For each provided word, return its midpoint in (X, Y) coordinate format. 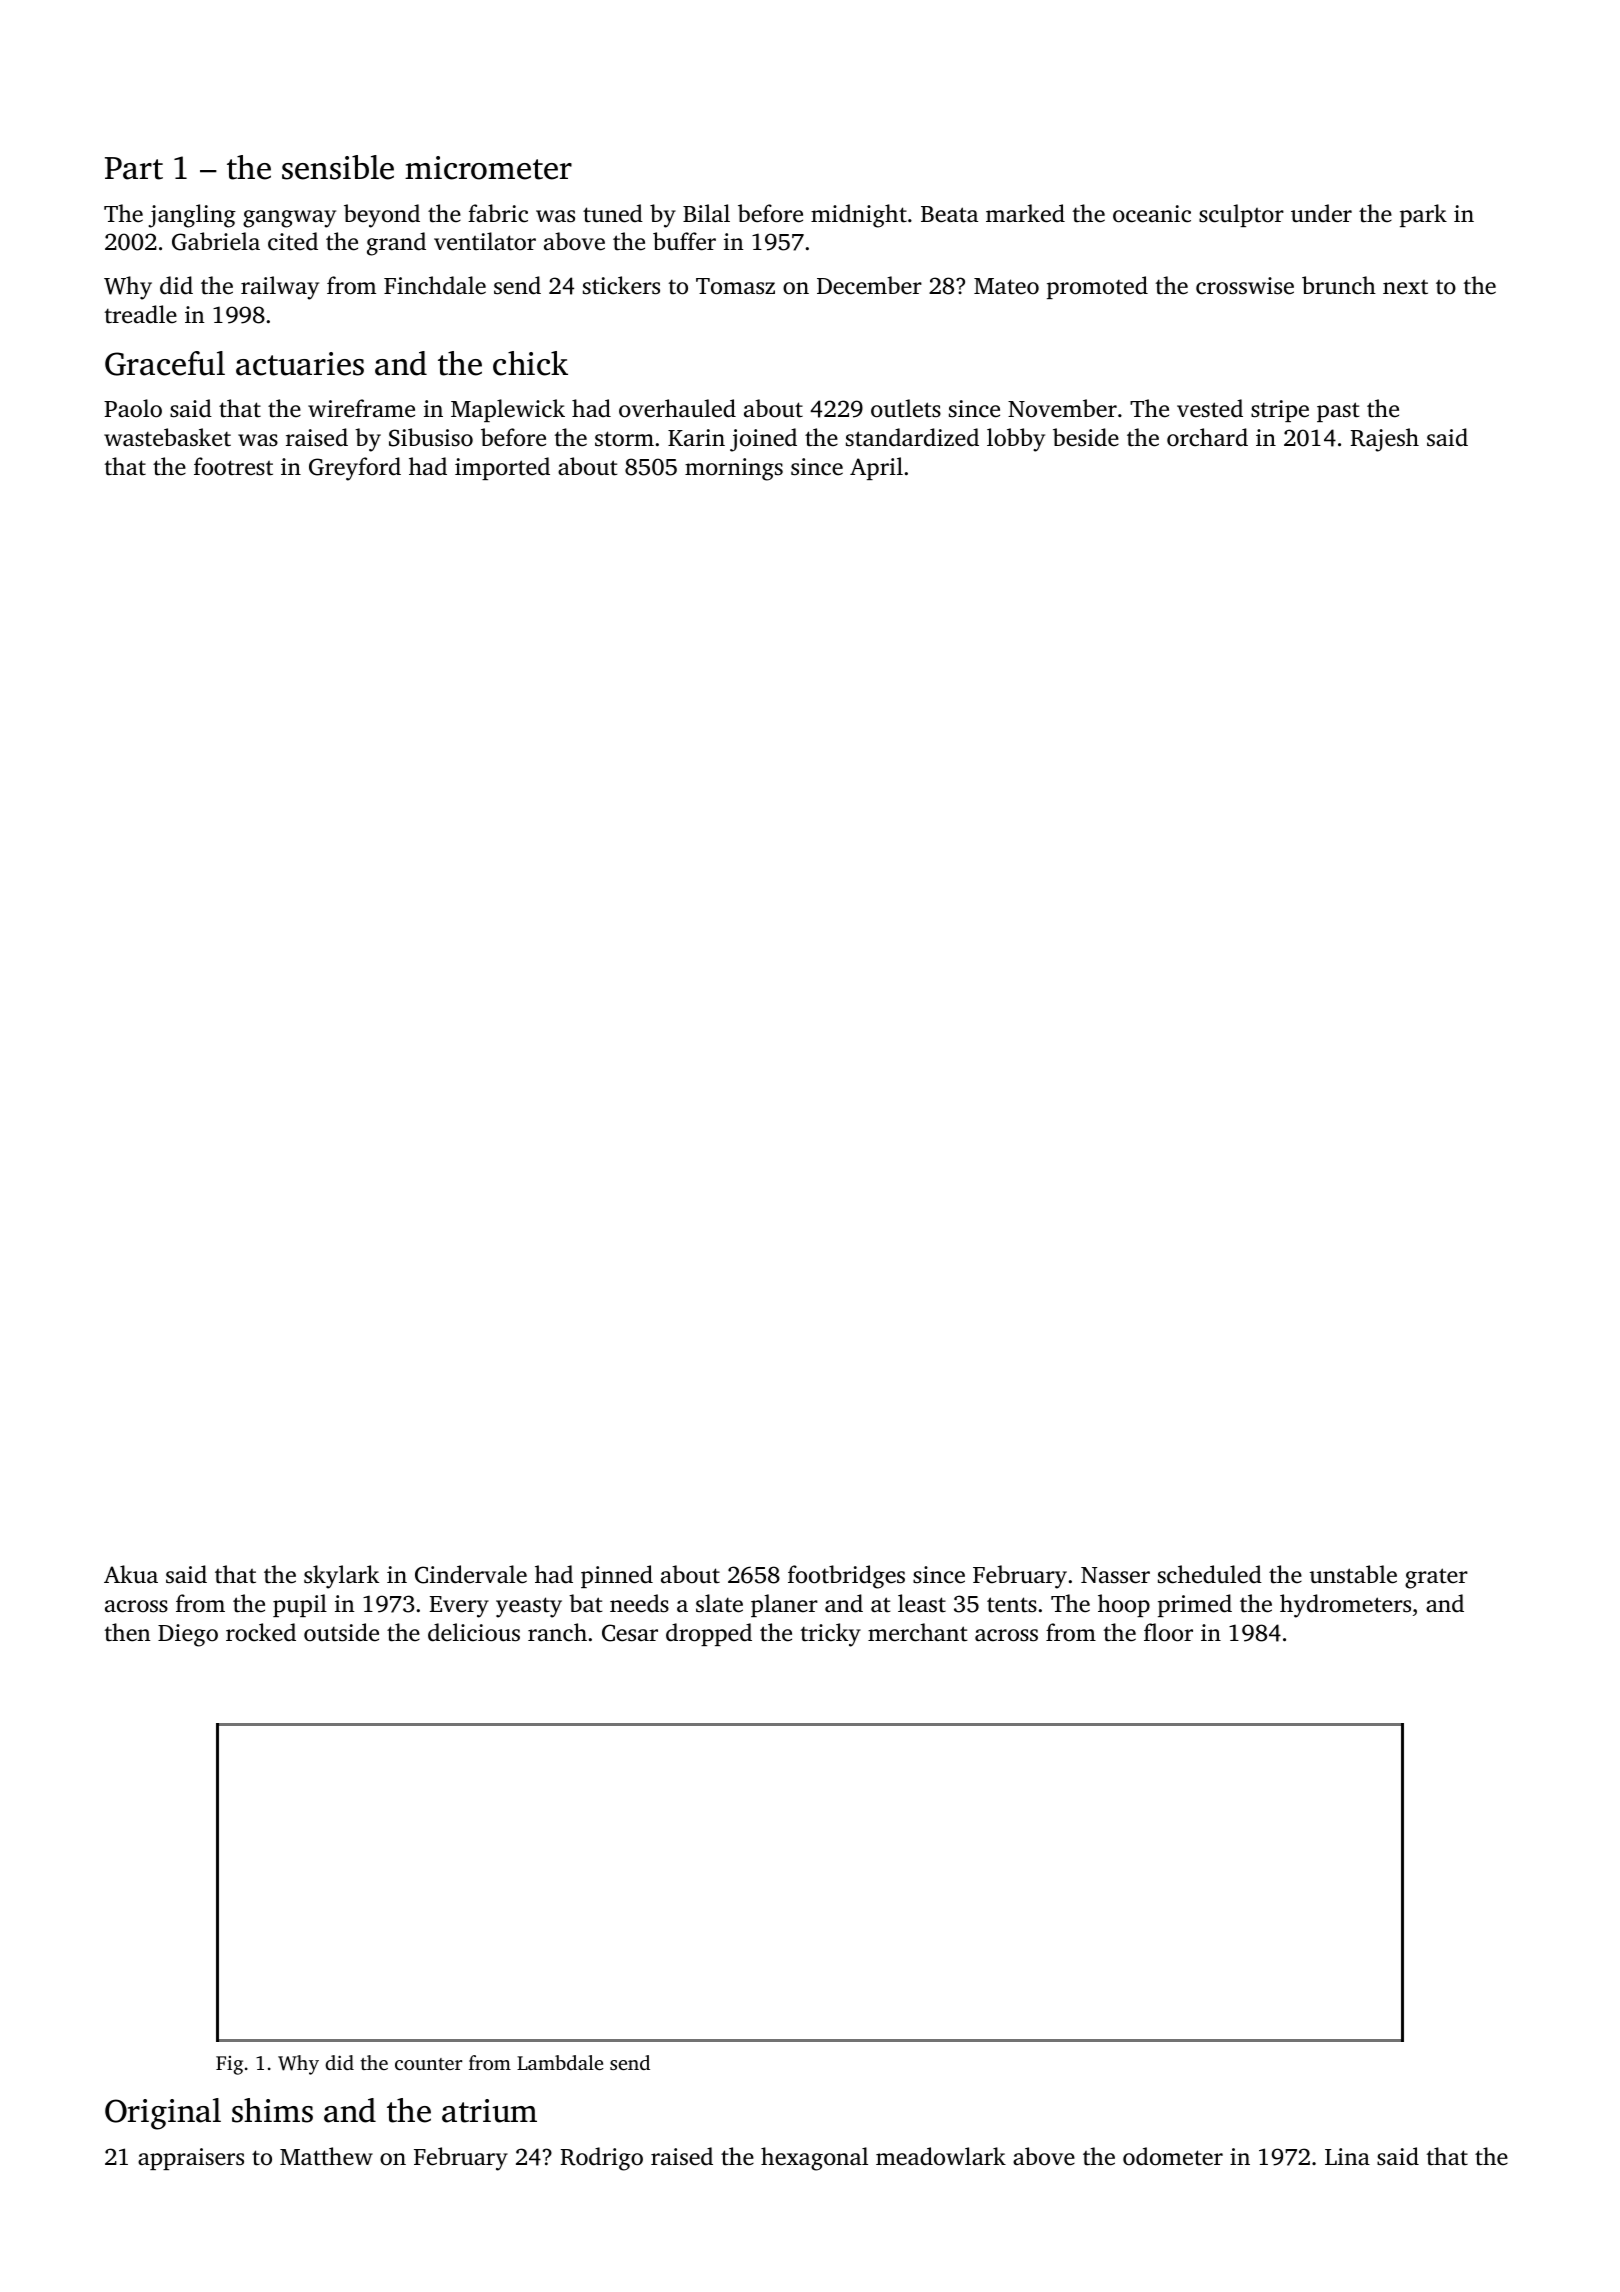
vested (1210, 408)
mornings (734, 469)
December (869, 285)
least (922, 1603)
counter (428, 2064)
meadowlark (941, 2156)
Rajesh (1385, 440)
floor (1168, 1632)
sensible (338, 167)
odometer (1173, 2156)
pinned (617, 1576)
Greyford (355, 469)
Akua (131, 1574)
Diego (188, 1635)
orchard (1207, 437)
